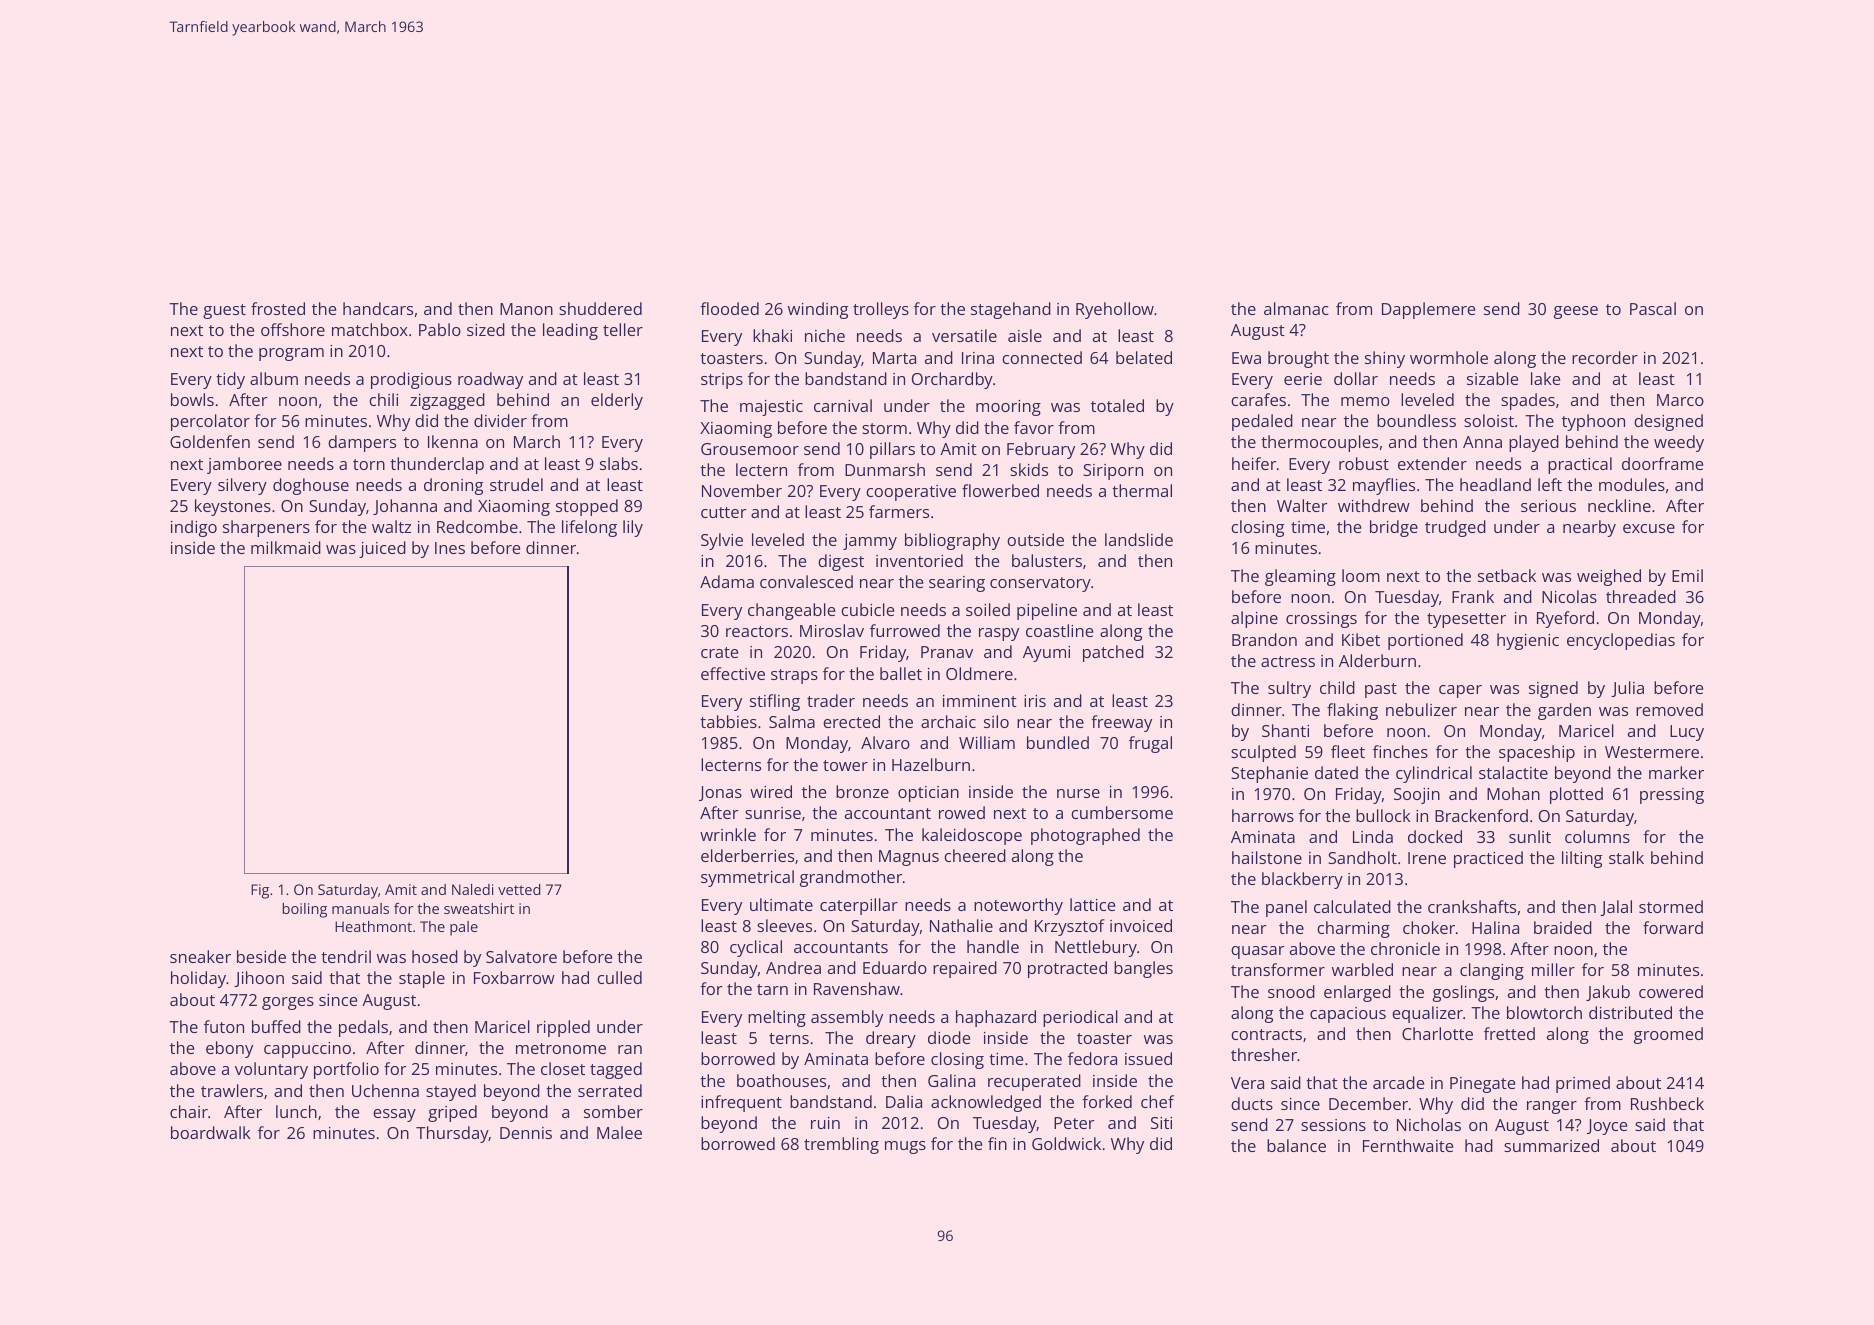 The height and width of the document is (1325, 1874). I want to click on bullock, so click(1383, 815).
